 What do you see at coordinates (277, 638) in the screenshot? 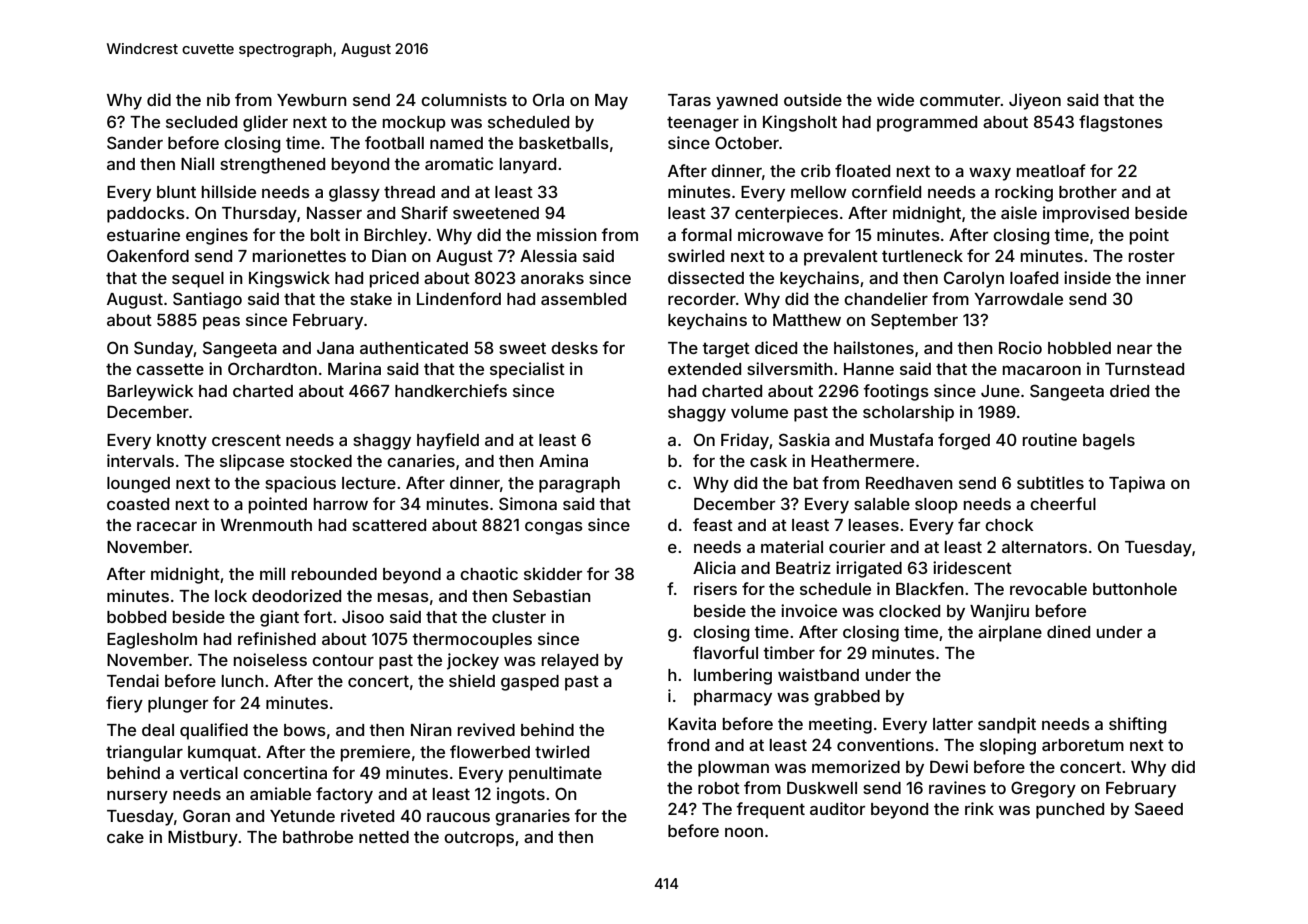
I see `refinished` at bounding box center [277, 638].
